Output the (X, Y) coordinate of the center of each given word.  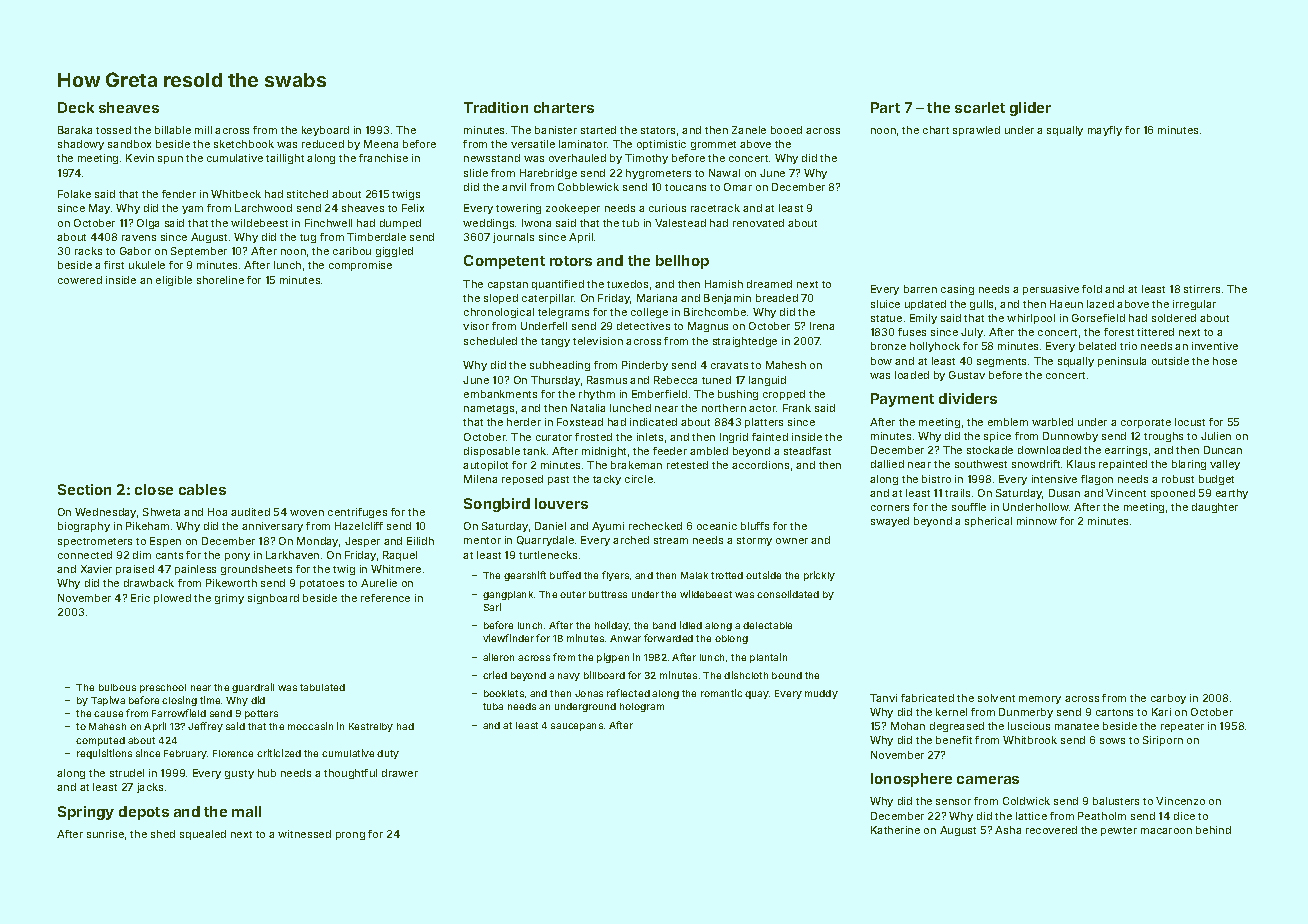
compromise (360, 266)
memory (1040, 700)
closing (179, 701)
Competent (504, 262)
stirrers (1202, 289)
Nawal (724, 173)
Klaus (1081, 464)
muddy (821, 694)
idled (691, 625)
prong (350, 836)
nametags (489, 409)
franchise (383, 158)
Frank (797, 408)
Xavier (96, 569)
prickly (819, 576)
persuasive (1051, 290)
